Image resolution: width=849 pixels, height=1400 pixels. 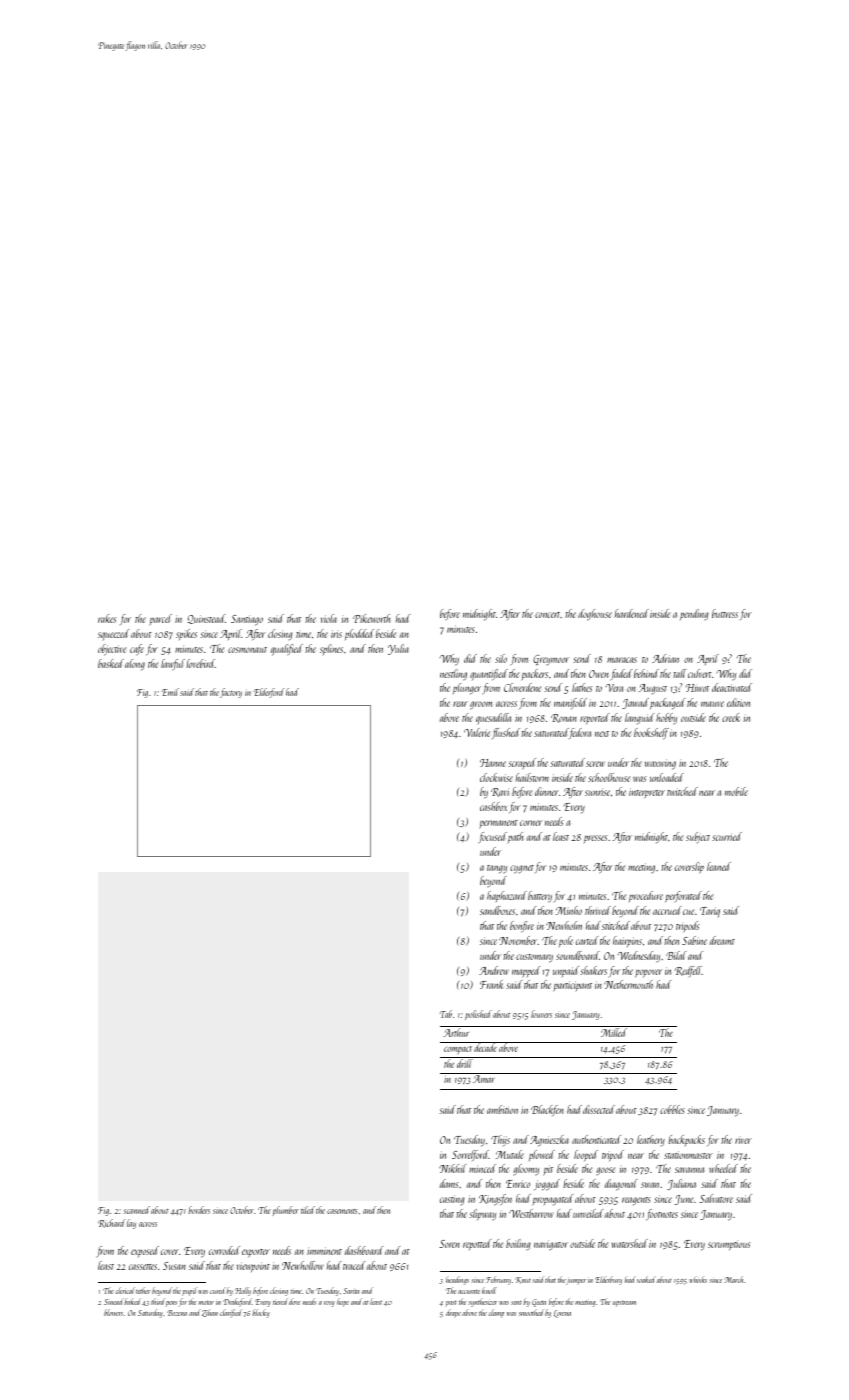 What do you see at coordinates (570, 703) in the page?
I see `manifold` at bounding box center [570, 703].
